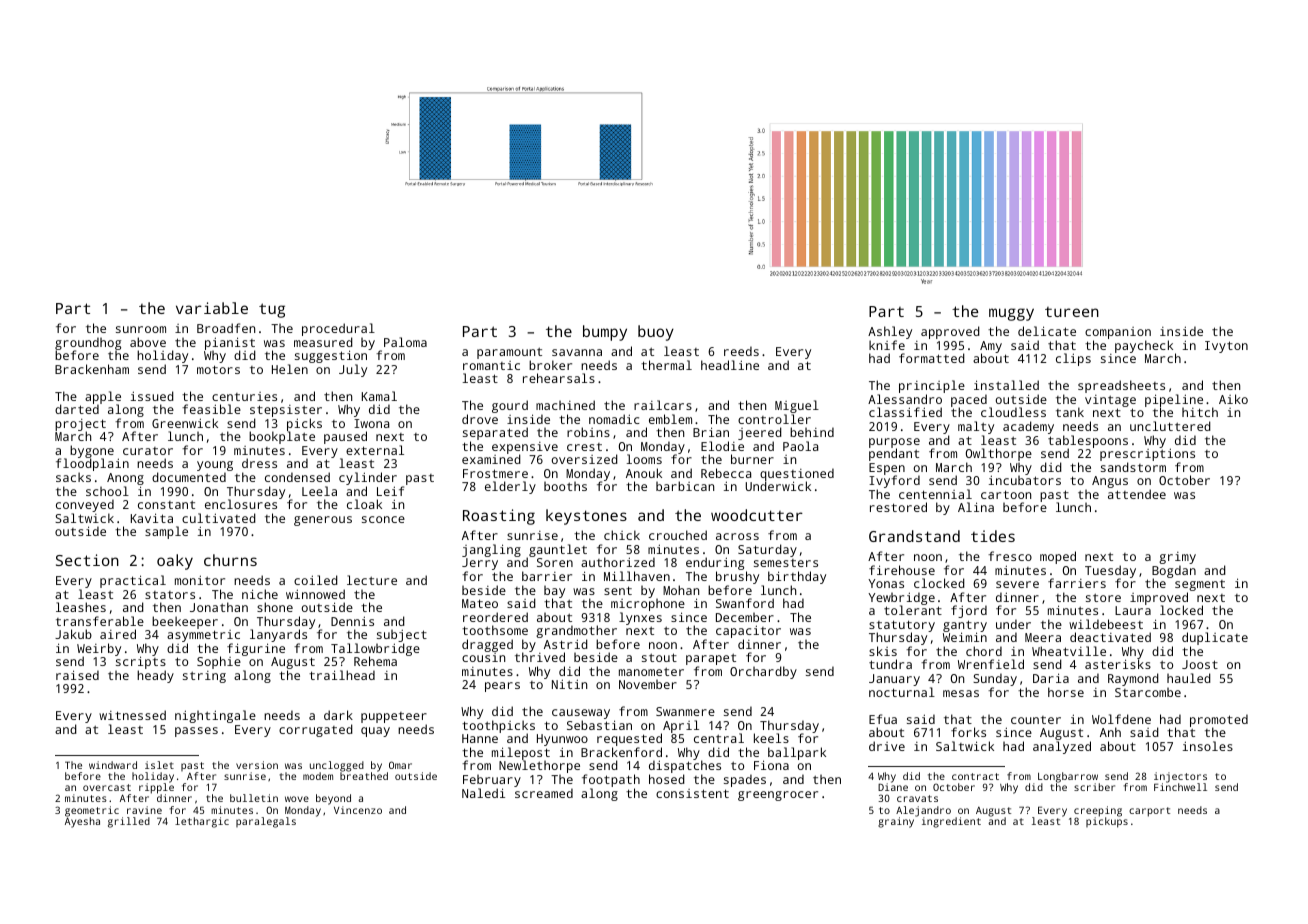 The width and height of the image is (1308, 924). Describe the element at coordinates (951, 822) in the image. I see `ingredient` at that location.
